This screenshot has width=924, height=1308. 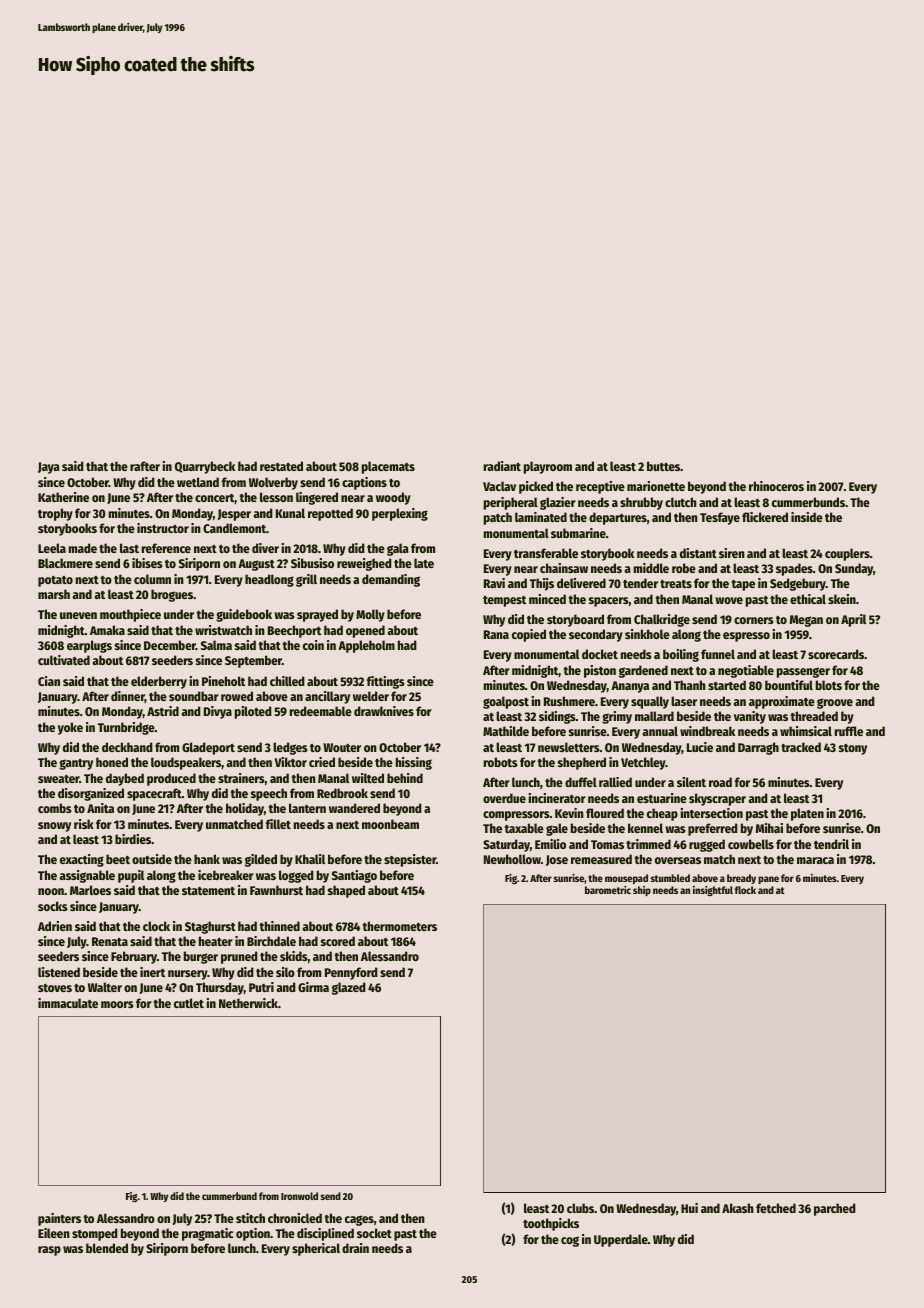 I want to click on Candlemont, so click(x=234, y=528).
